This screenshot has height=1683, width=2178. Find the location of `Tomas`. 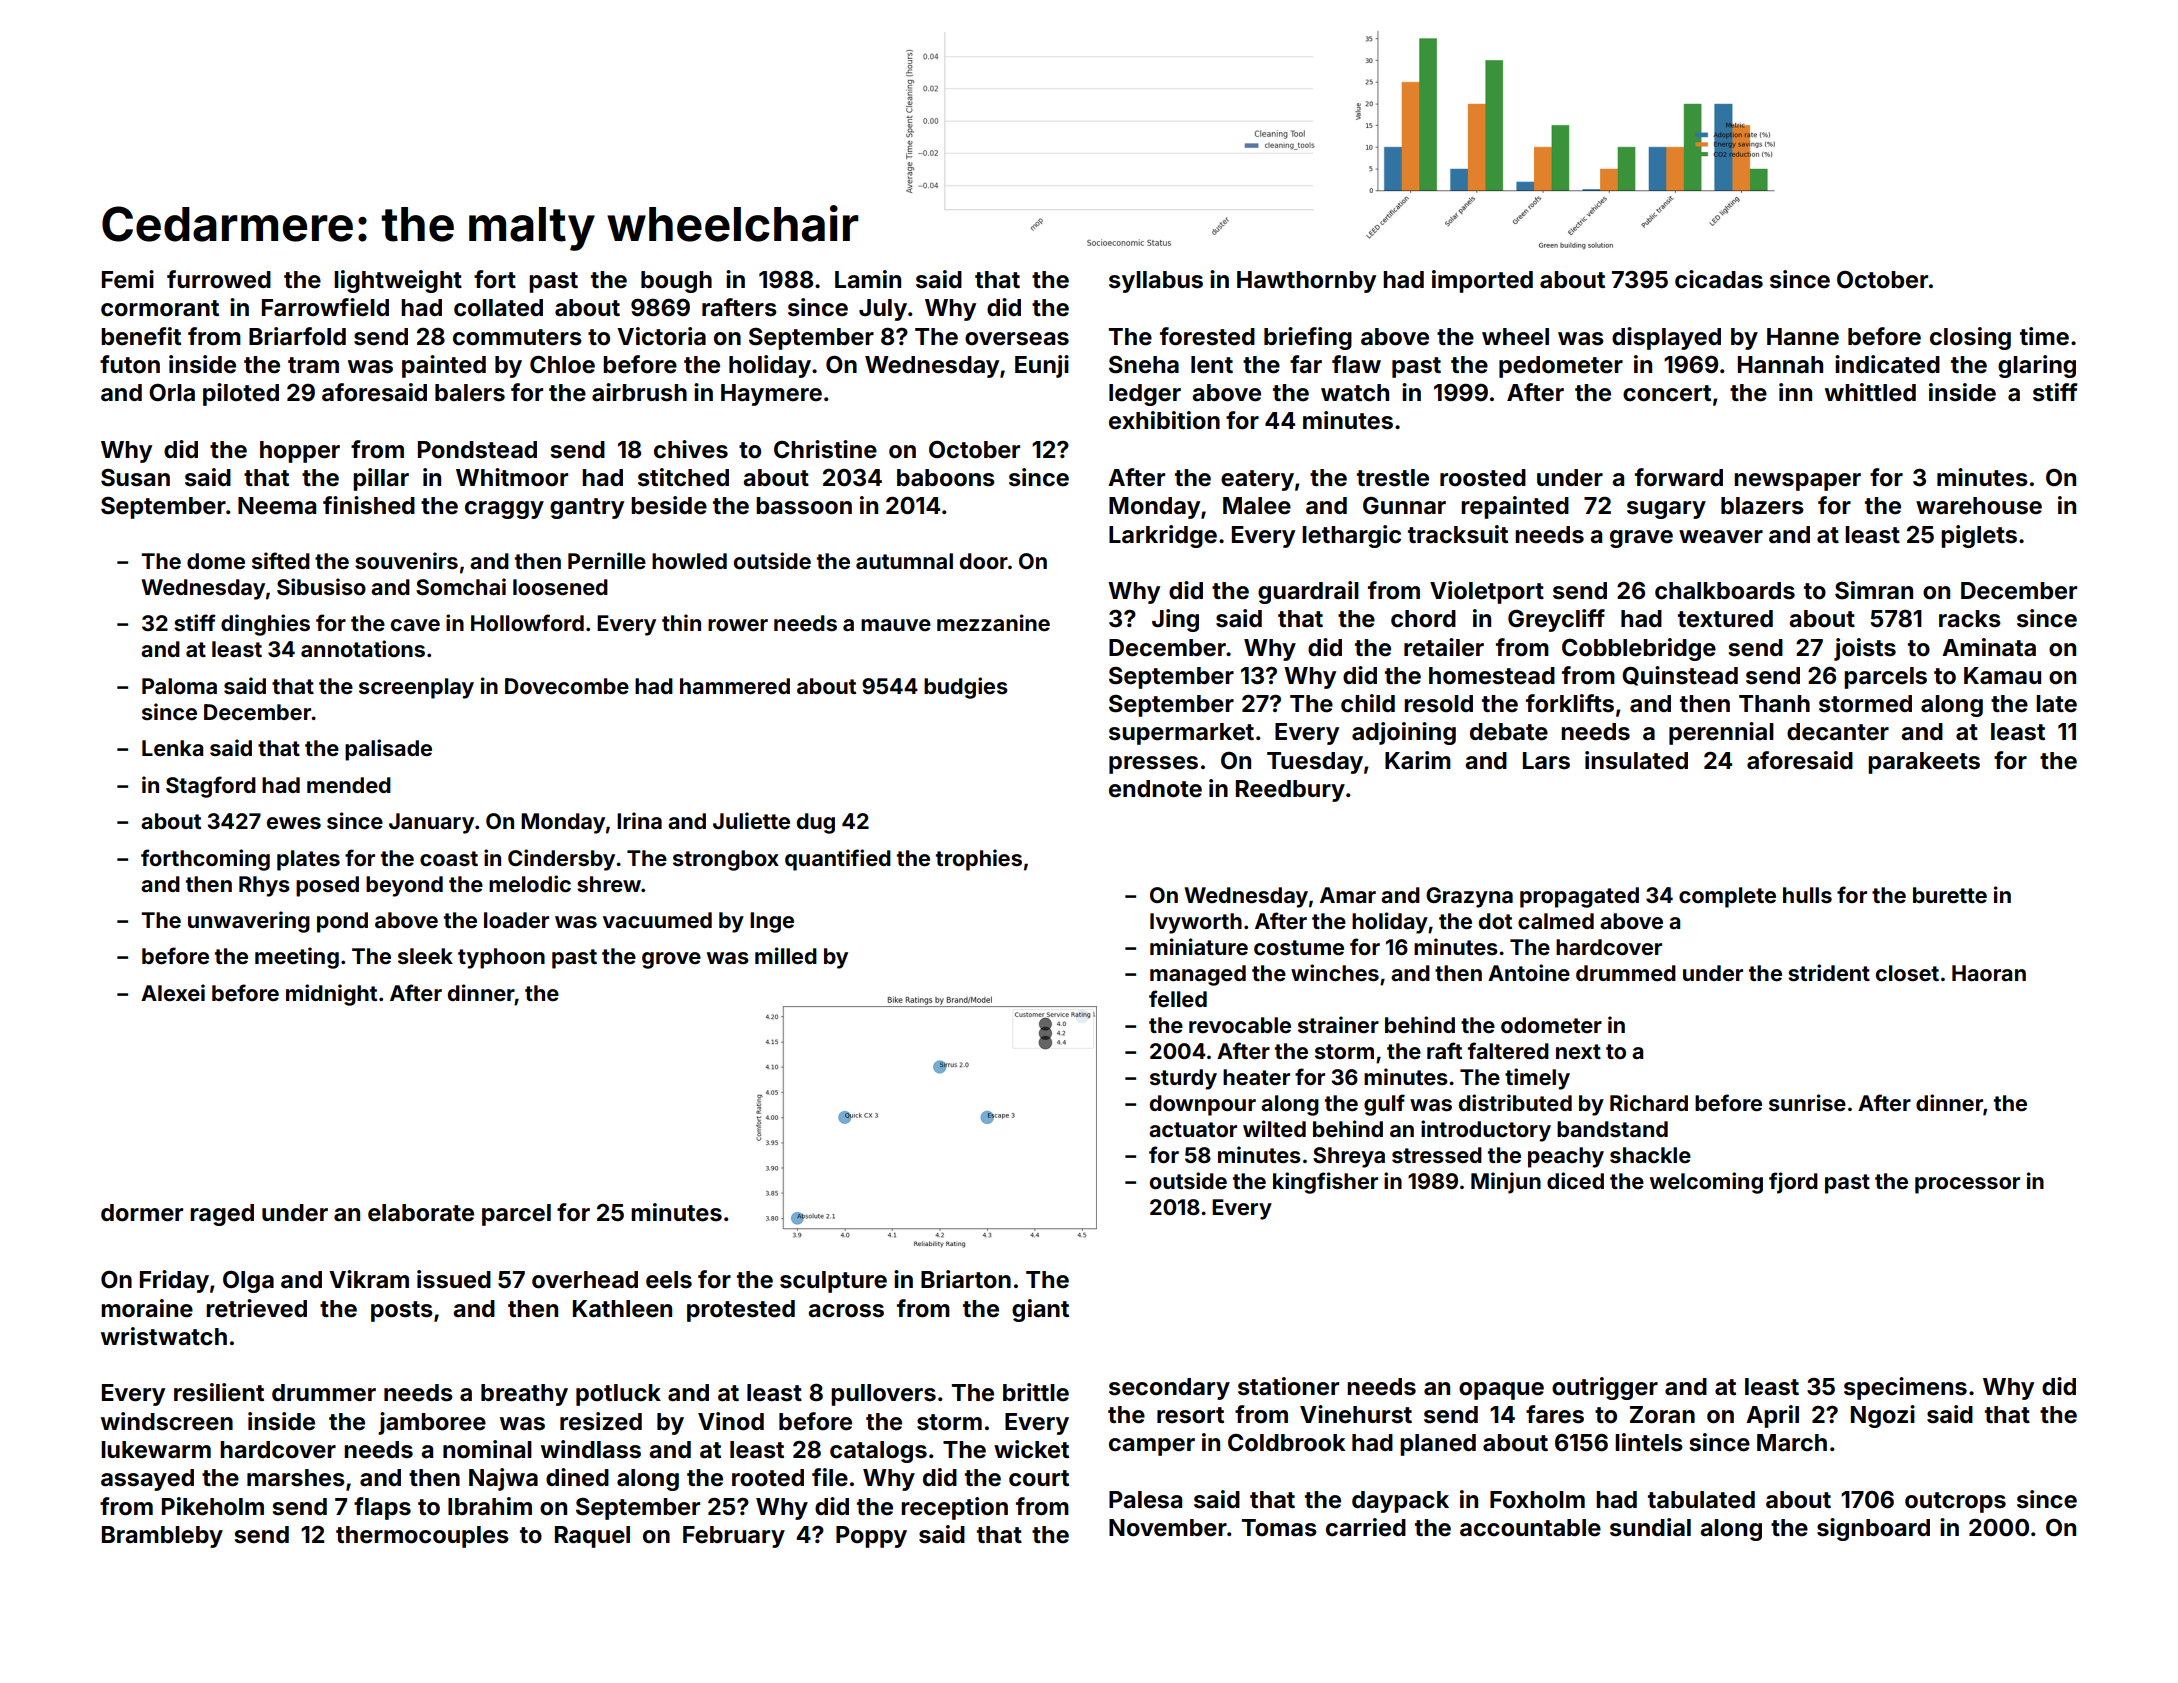

Tomas is located at coordinates (1279, 1528).
